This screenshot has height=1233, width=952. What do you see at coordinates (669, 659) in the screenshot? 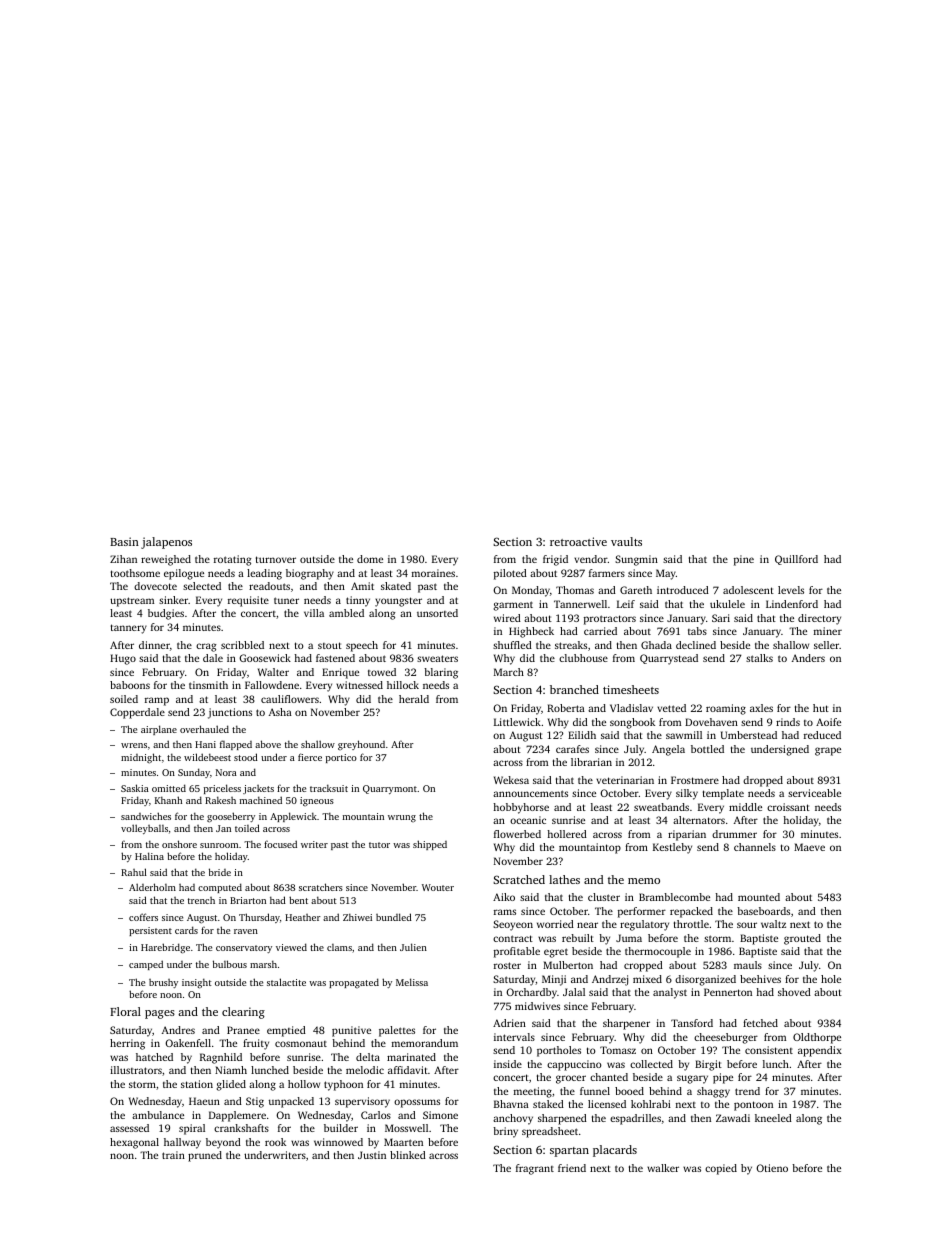
I see `Quarrystead` at bounding box center [669, 659].
